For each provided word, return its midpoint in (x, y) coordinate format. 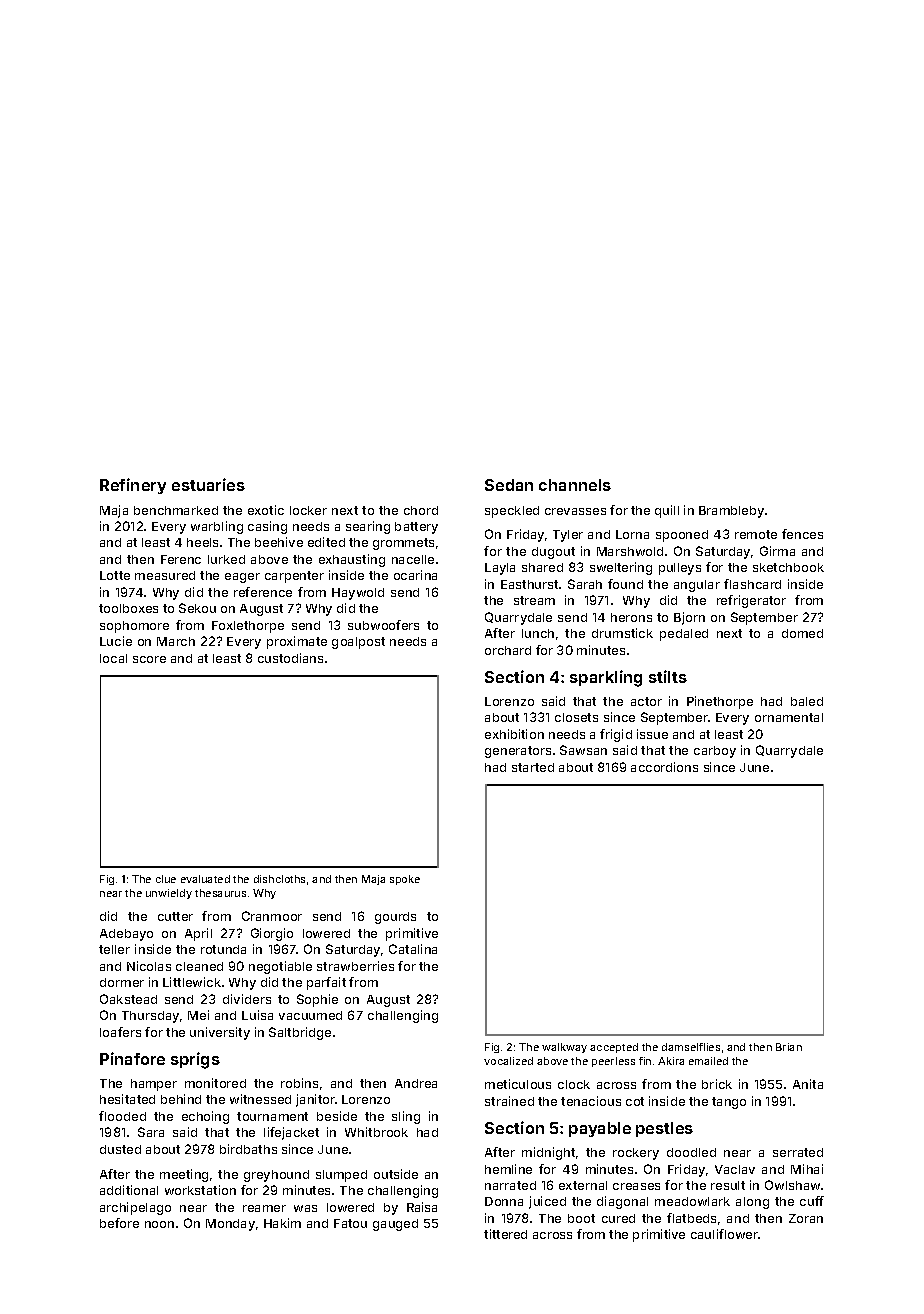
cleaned (199, 966)
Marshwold (630, 551)
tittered (505, 1234)
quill (667, 511)
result (728, 1185)
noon (159, 1224)
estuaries (208, 484)
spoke (405, 880)
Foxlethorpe (248, 627)
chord (421, 510)
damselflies (691, 1047)
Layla (500, 569)
